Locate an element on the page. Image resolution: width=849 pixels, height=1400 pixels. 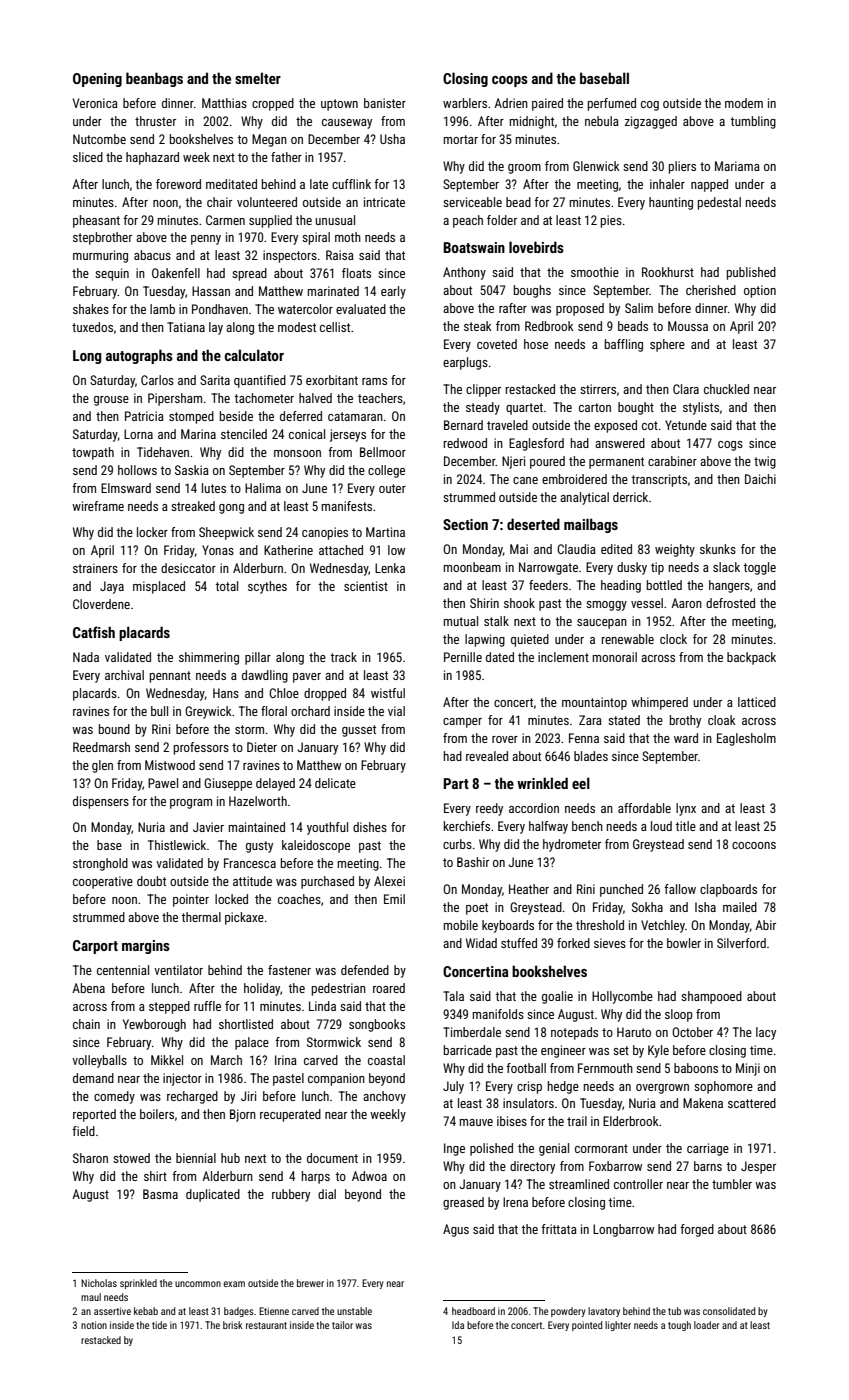
exam is located at coordinates (234, 1284).
